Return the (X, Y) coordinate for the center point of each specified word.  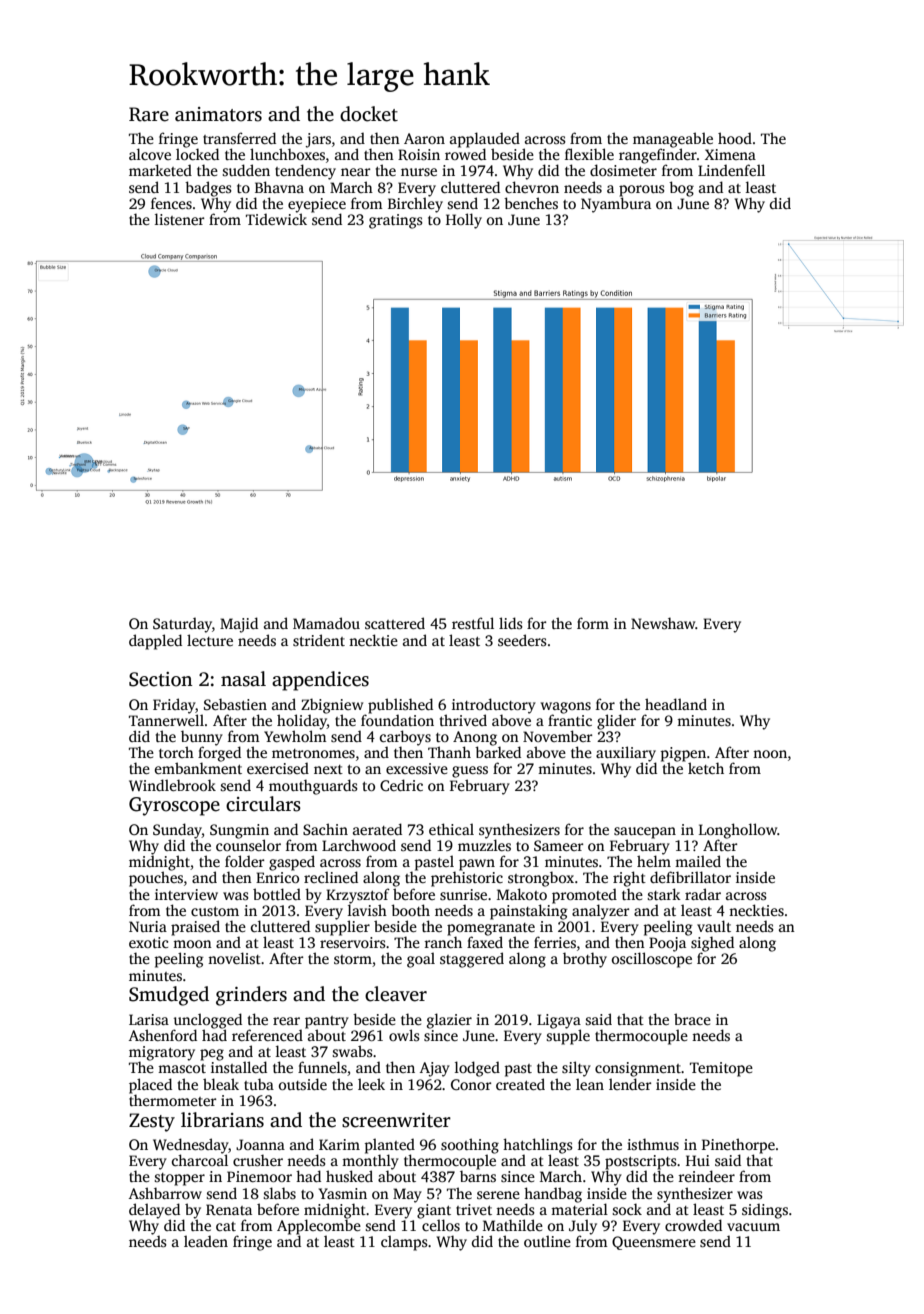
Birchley (415, 205)
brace (692, 1019)
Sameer (558, 845)
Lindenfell (731, 170)
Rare (149, 114)
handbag (553, 1195)
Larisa (149, 1019)
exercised (278, 768)
